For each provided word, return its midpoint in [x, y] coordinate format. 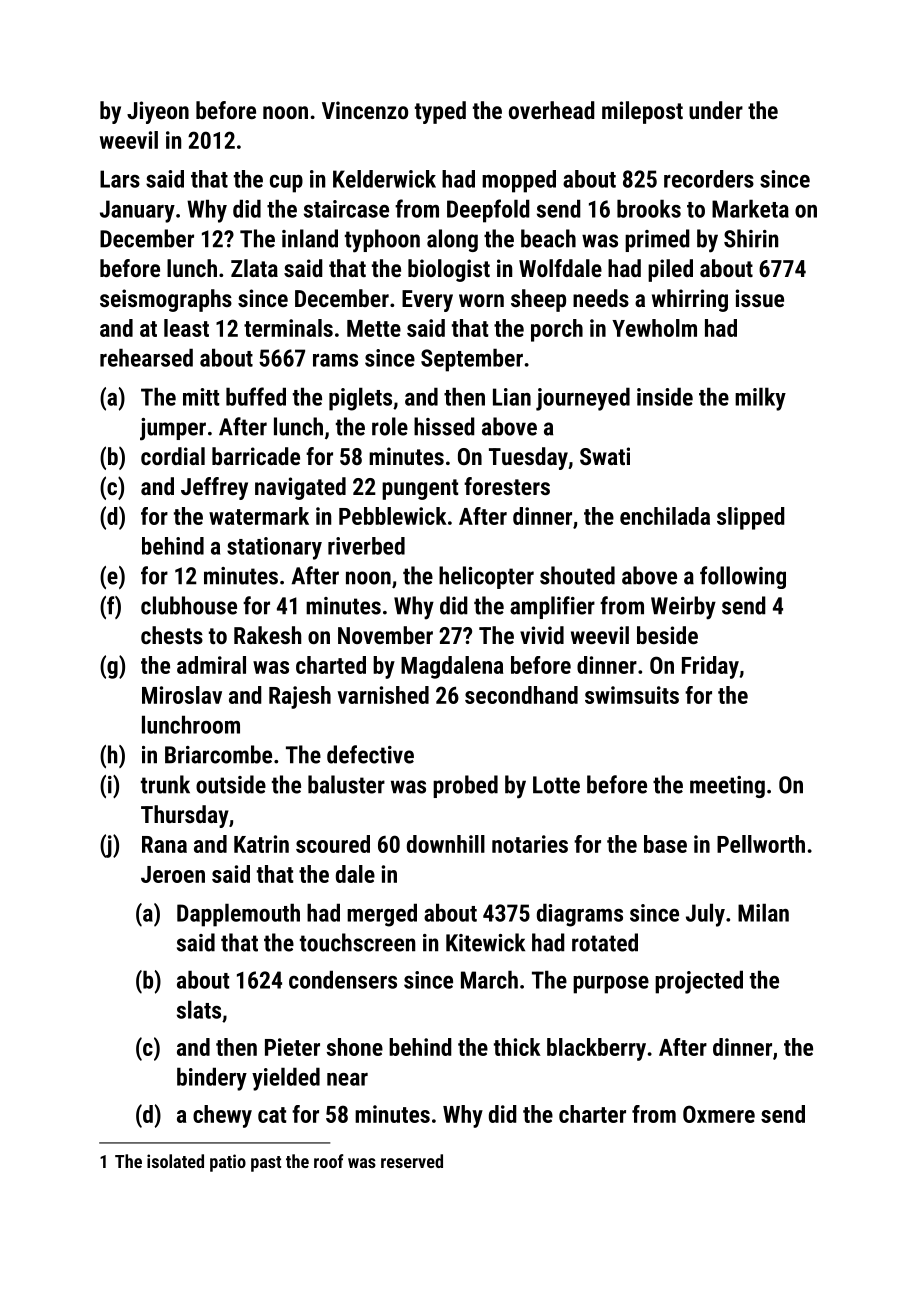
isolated [175, 1161]
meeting [727, 787]
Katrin [261, 844]
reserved [412, 1161]
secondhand [521, 695]
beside [667, 635]
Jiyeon [158, 112]
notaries [530, 844]
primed [657, 240]
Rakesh [267, 635]
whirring [690, 300]
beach [548, 238]
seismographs [166, 300]
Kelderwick [384, 179]
